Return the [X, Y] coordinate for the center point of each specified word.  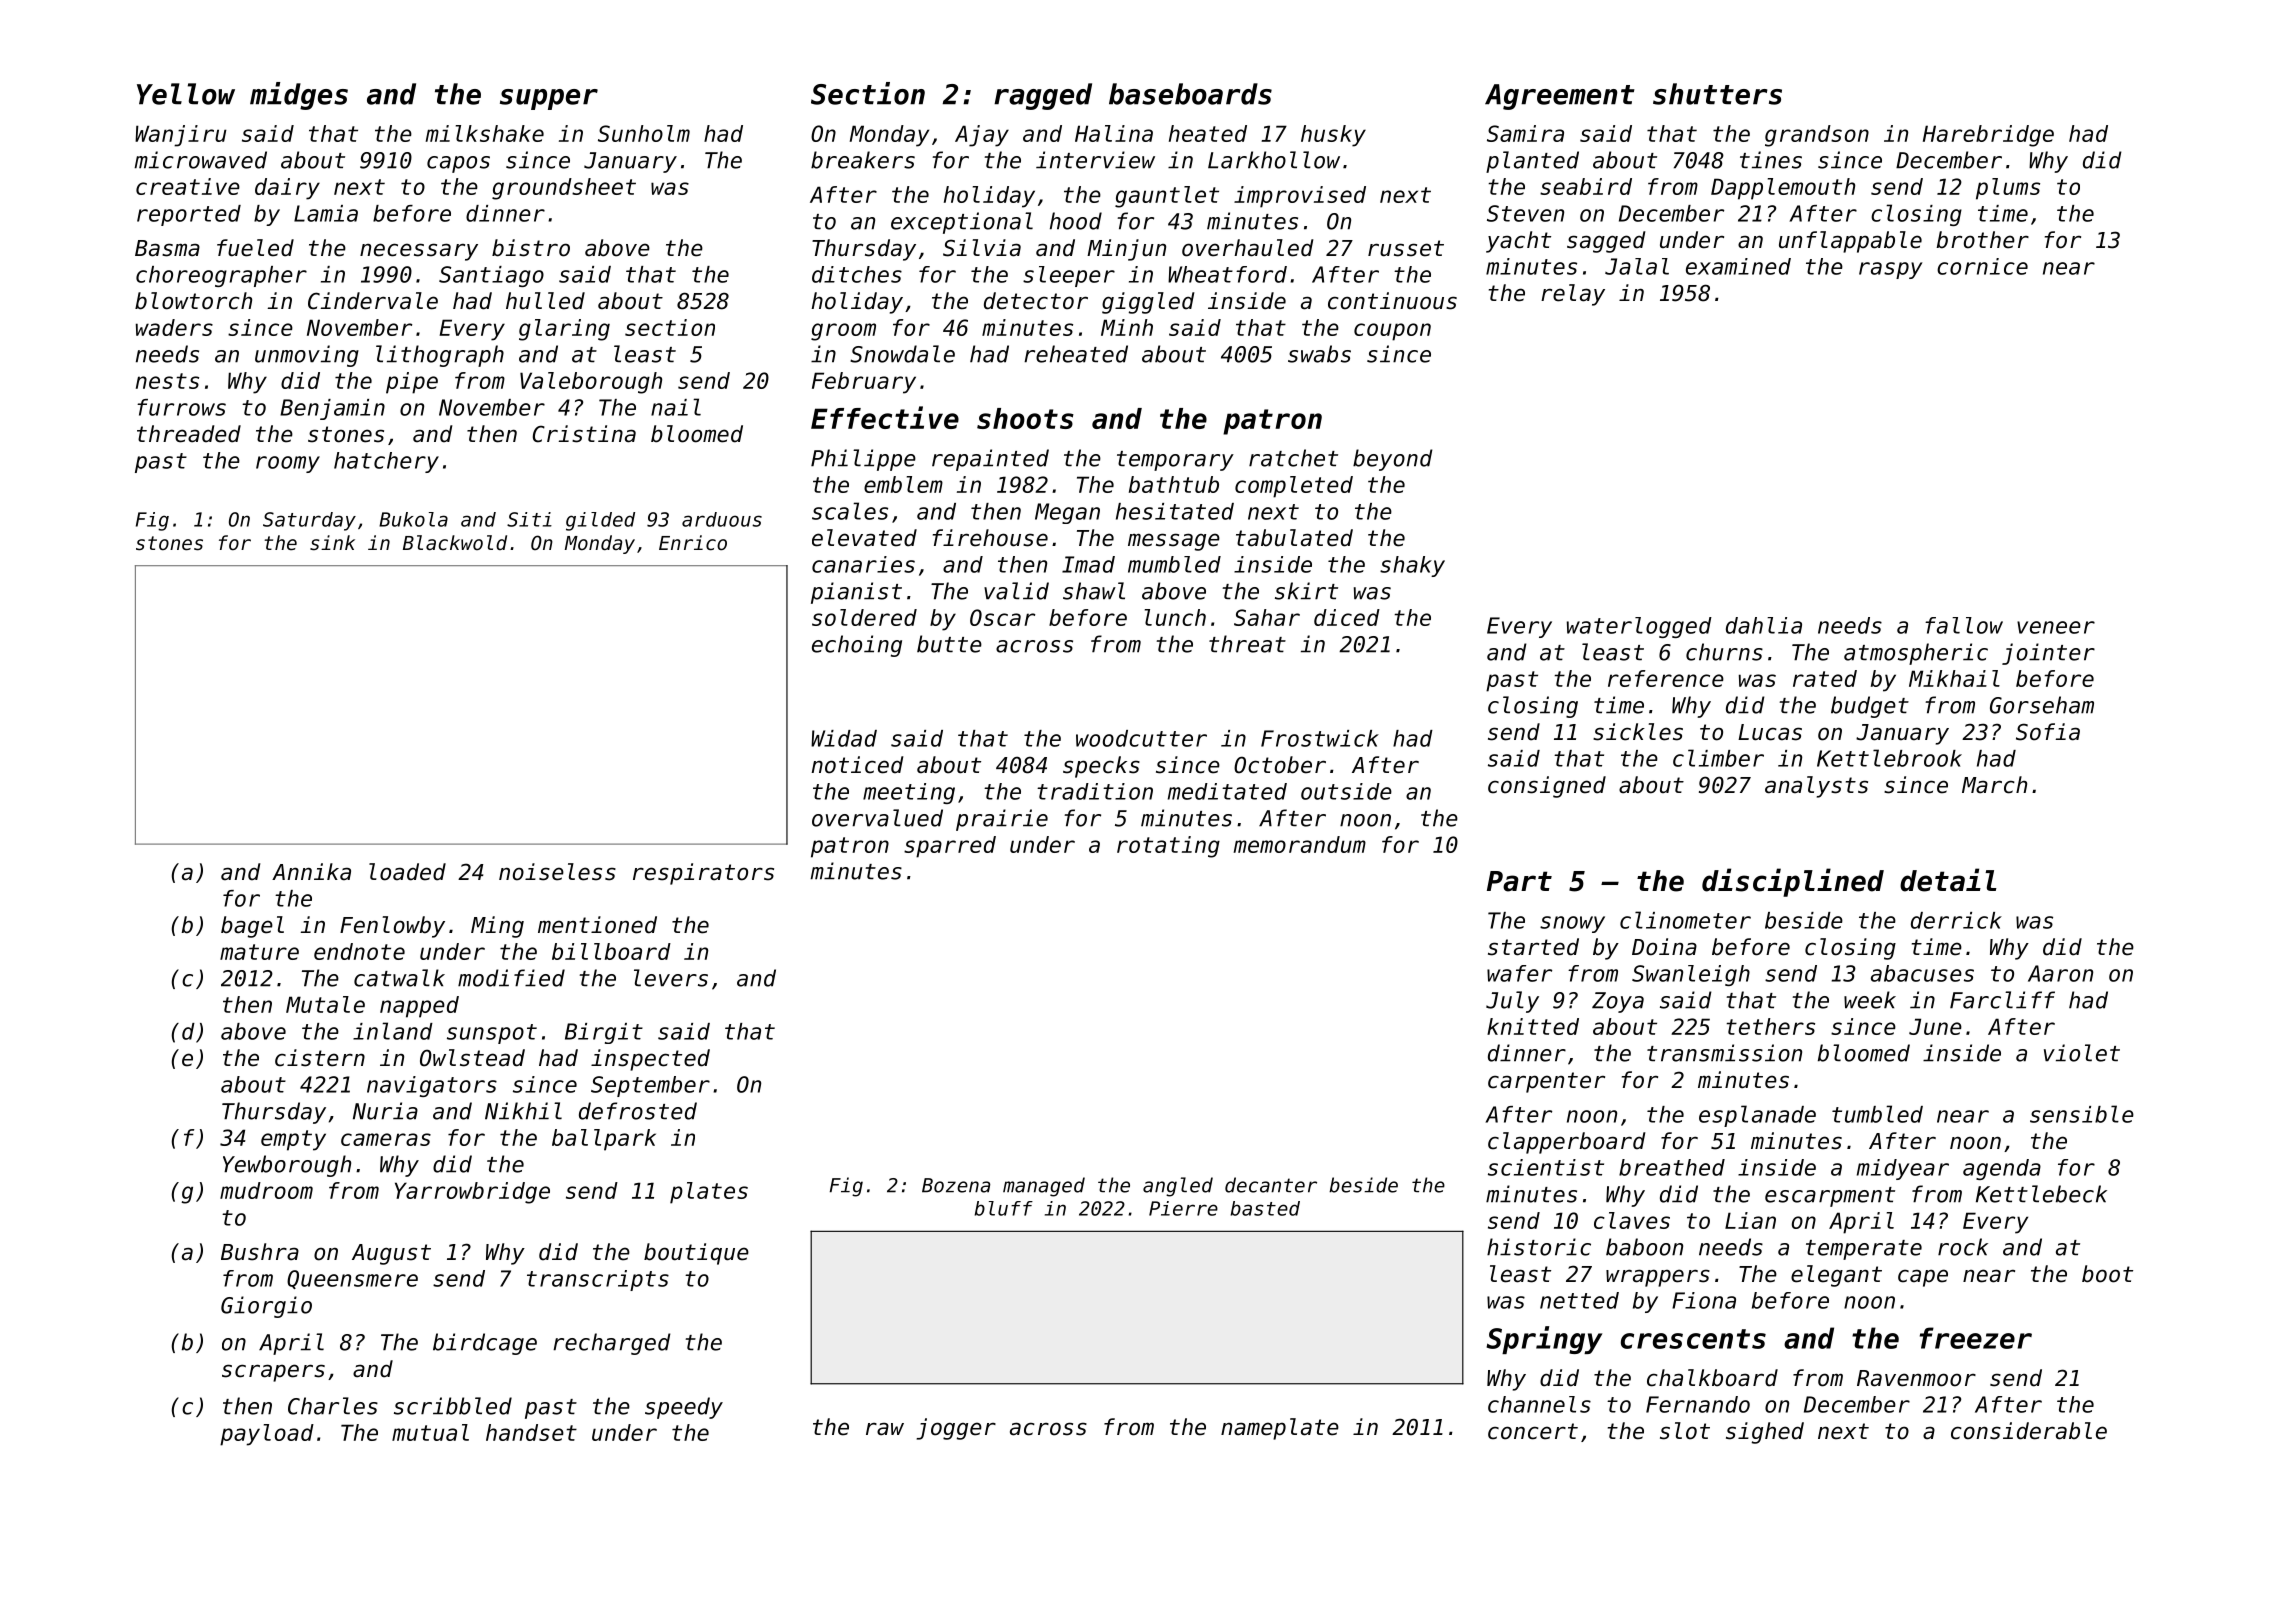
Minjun [1126, 250]
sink [332, 543]
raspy [1891, 270]
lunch [1175, 617]
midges [299, 96]
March [1994, 785]
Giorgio [266, 1307]
